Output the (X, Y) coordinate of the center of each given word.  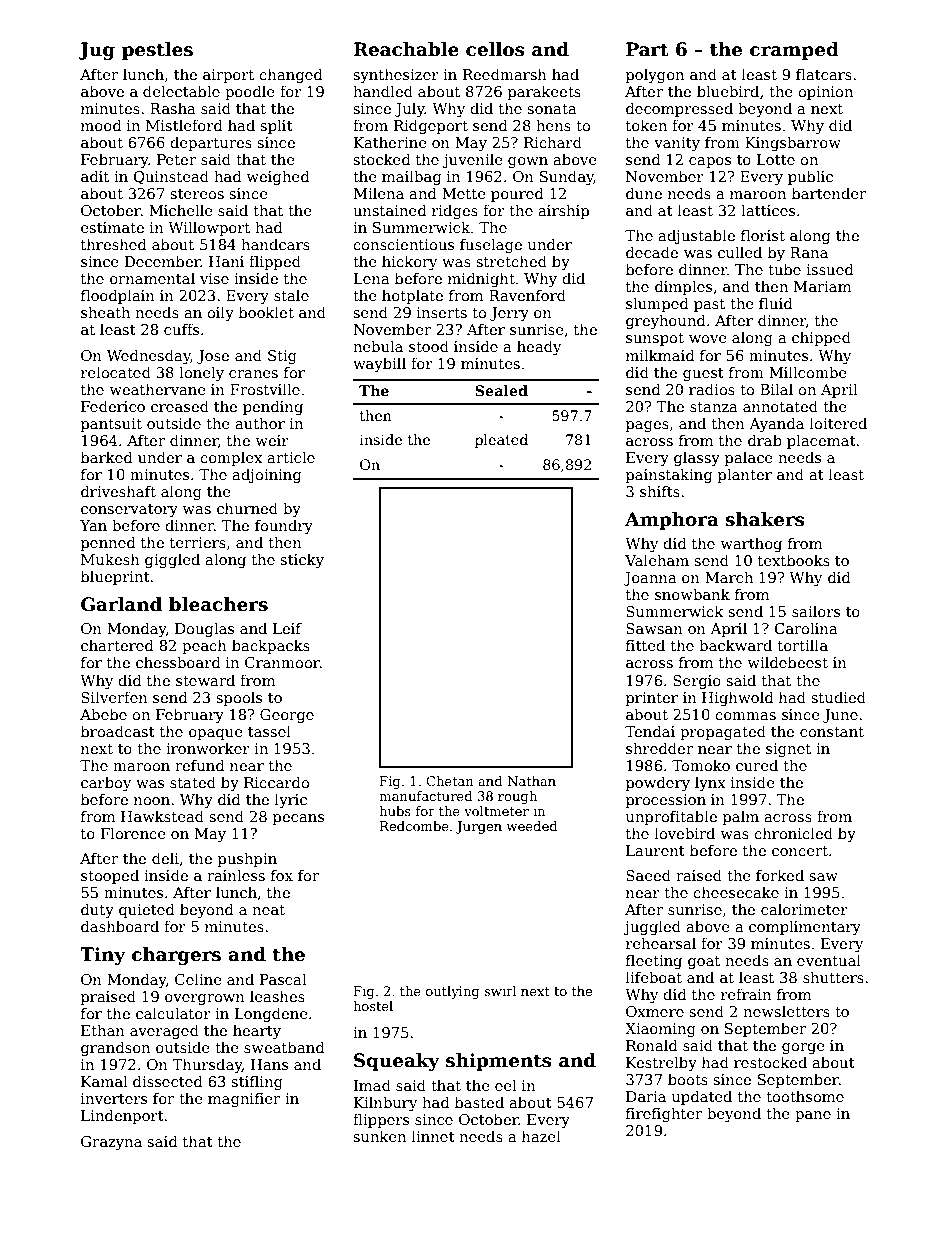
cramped (794, 51)
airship (563, 211)
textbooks (794, 560)
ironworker (208, 748)
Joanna (650, 579)
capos (710, 162)
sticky (302, 560)
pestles (157, 51)
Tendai (650, 731)
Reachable (406, 49)
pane (813, 1116)
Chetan (450, 781)
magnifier (244, 1099)
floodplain (118, 296)
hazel (541, 1136)
